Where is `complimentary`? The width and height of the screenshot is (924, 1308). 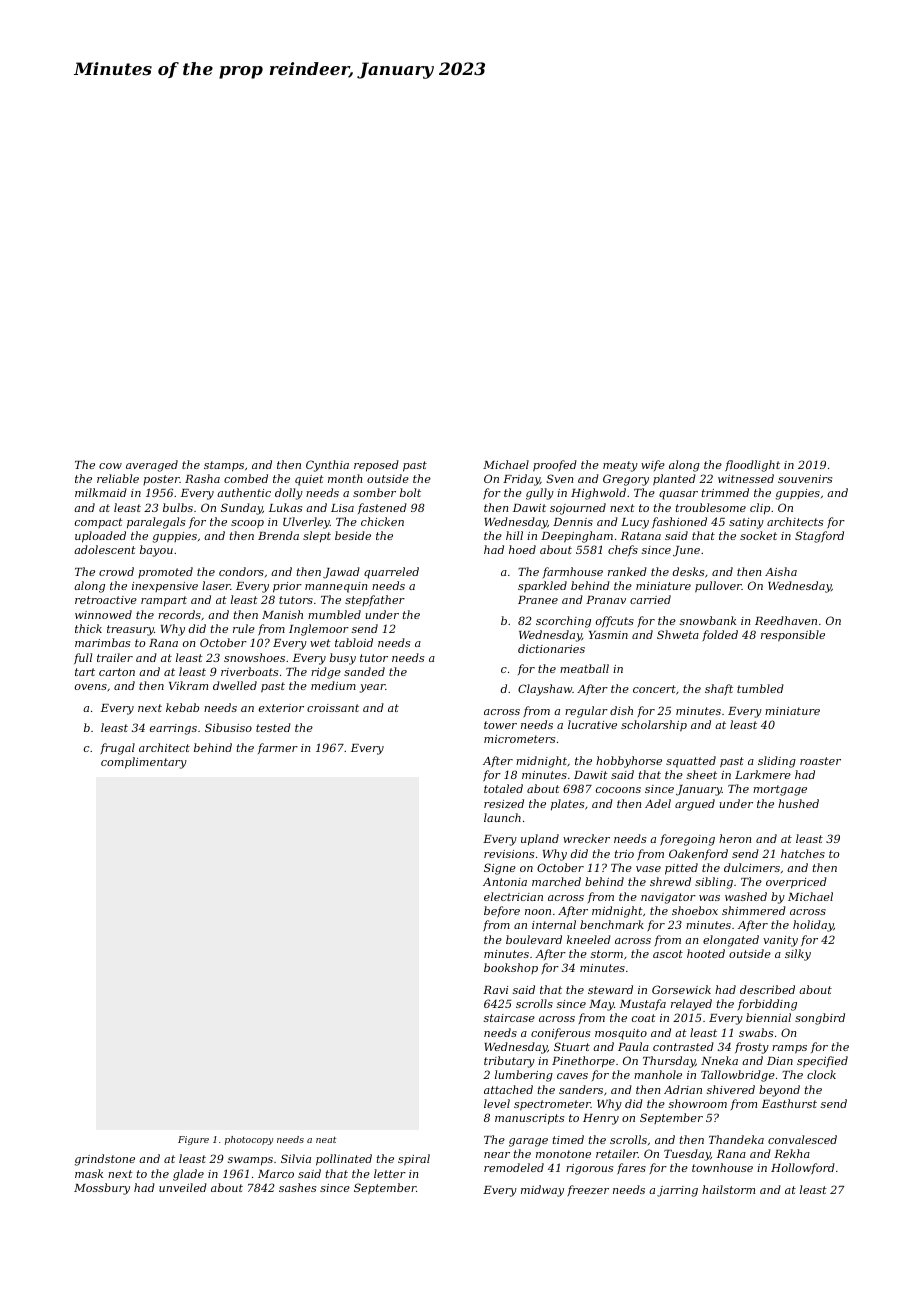
complimentary is located at coordinates (144, 763).
